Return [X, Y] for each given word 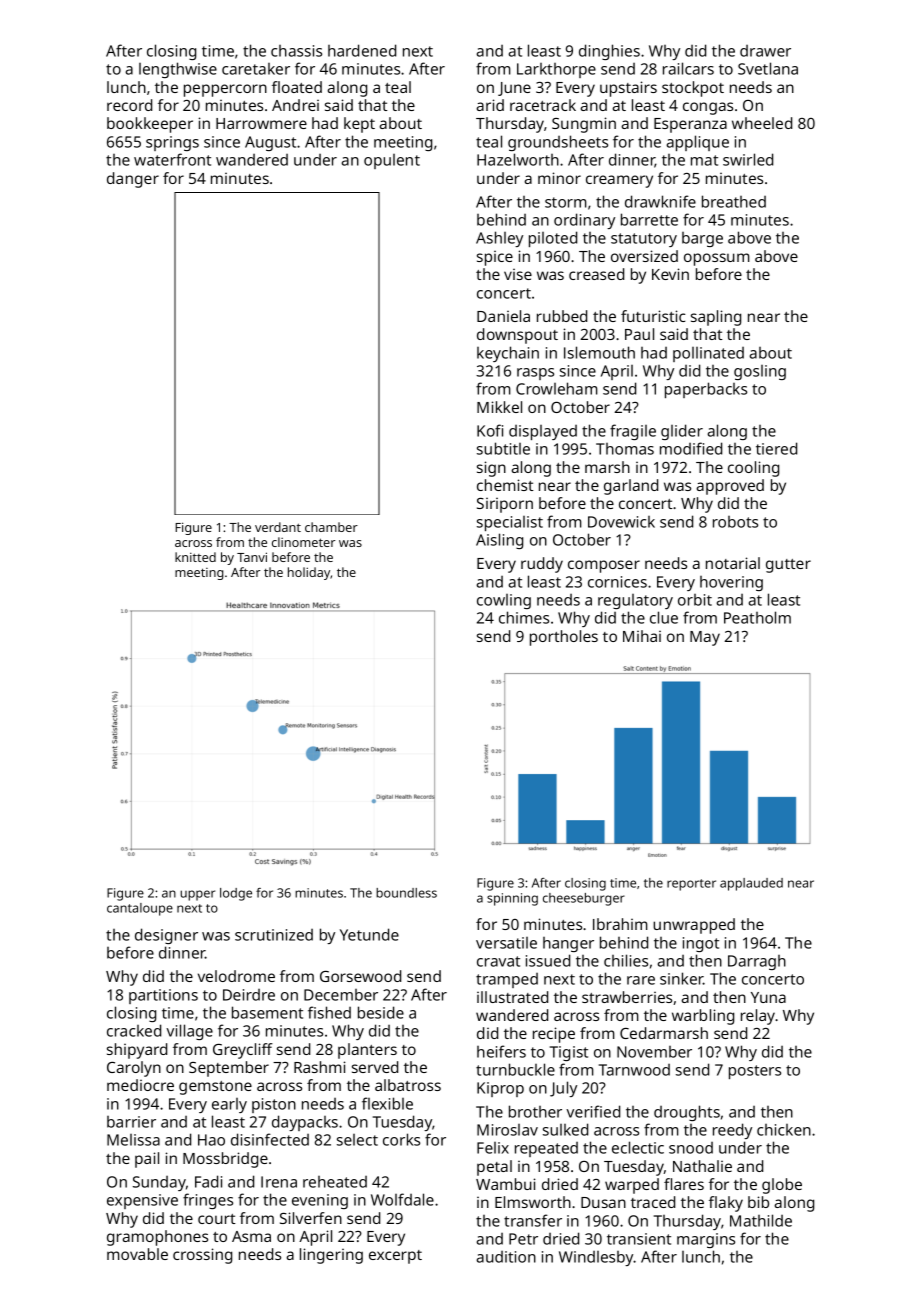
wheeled [762, 123]
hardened [362, 50]
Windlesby [596, 1258]
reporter [691, 885]
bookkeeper [150, 125]
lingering [331, 1256]
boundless [406, 893]
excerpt [395, 1257]
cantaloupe [140, 909]
